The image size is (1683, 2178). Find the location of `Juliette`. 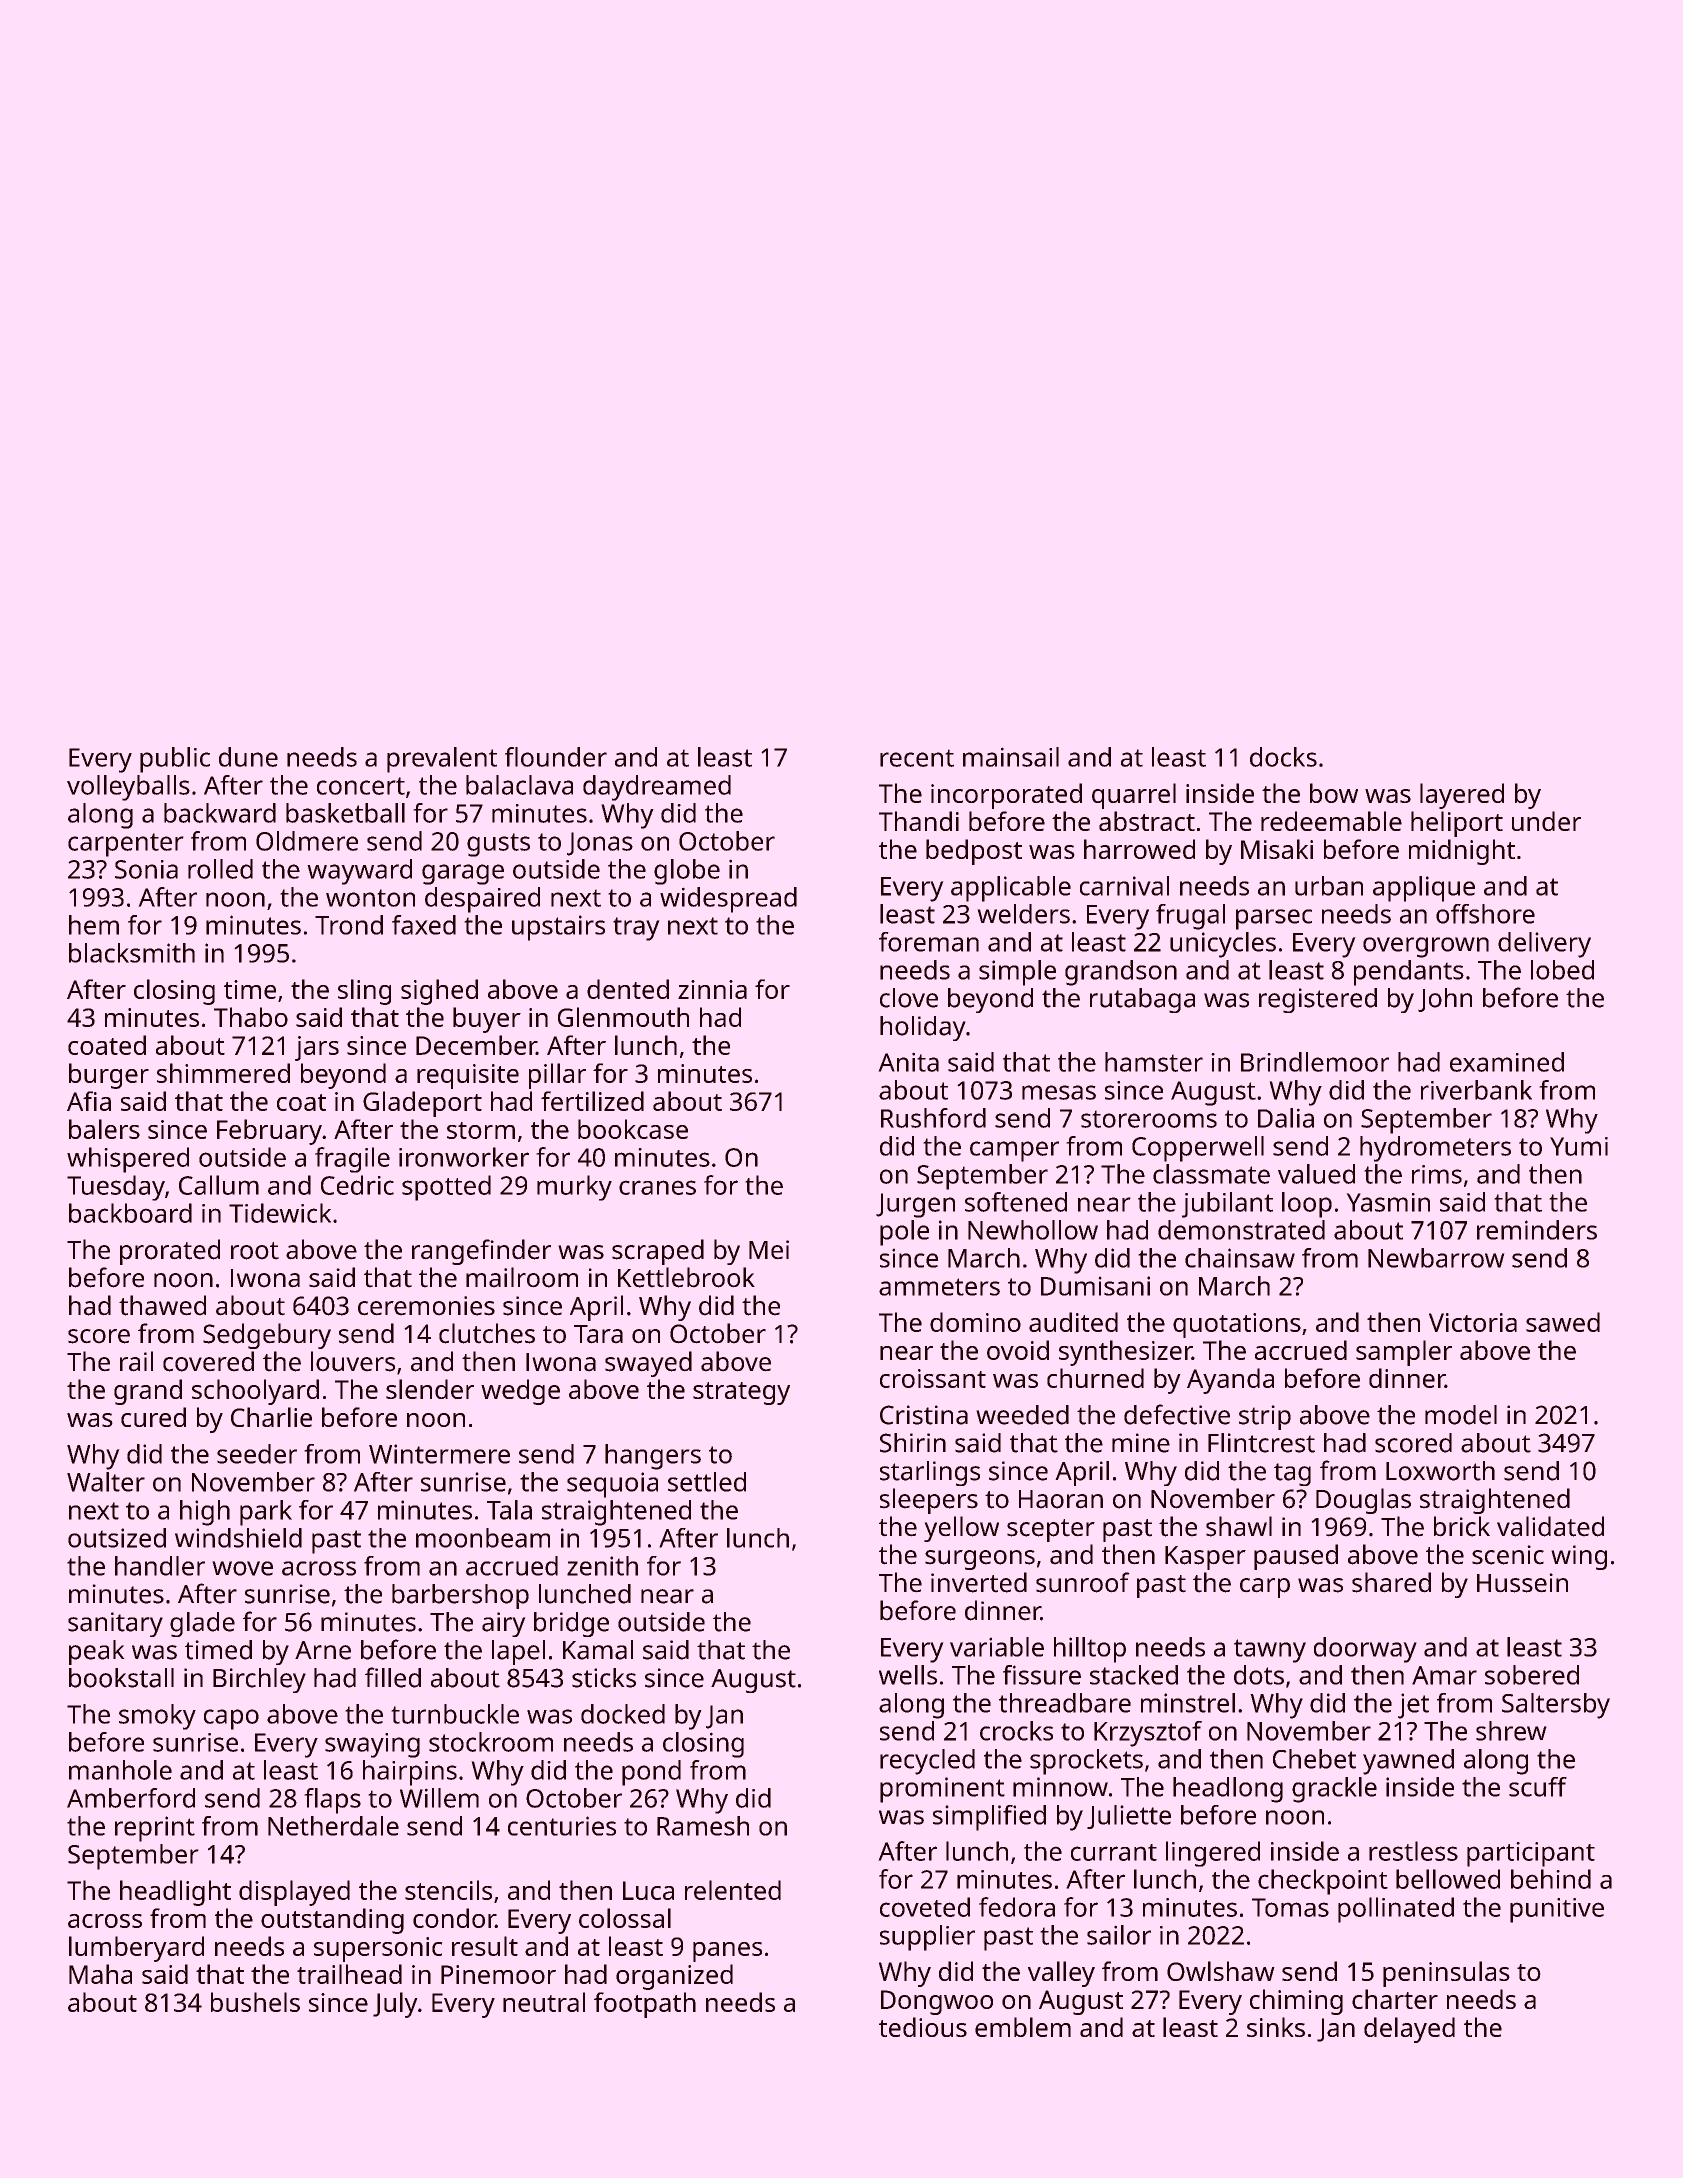

Juliette is located at coordinates (1129, 1817).
